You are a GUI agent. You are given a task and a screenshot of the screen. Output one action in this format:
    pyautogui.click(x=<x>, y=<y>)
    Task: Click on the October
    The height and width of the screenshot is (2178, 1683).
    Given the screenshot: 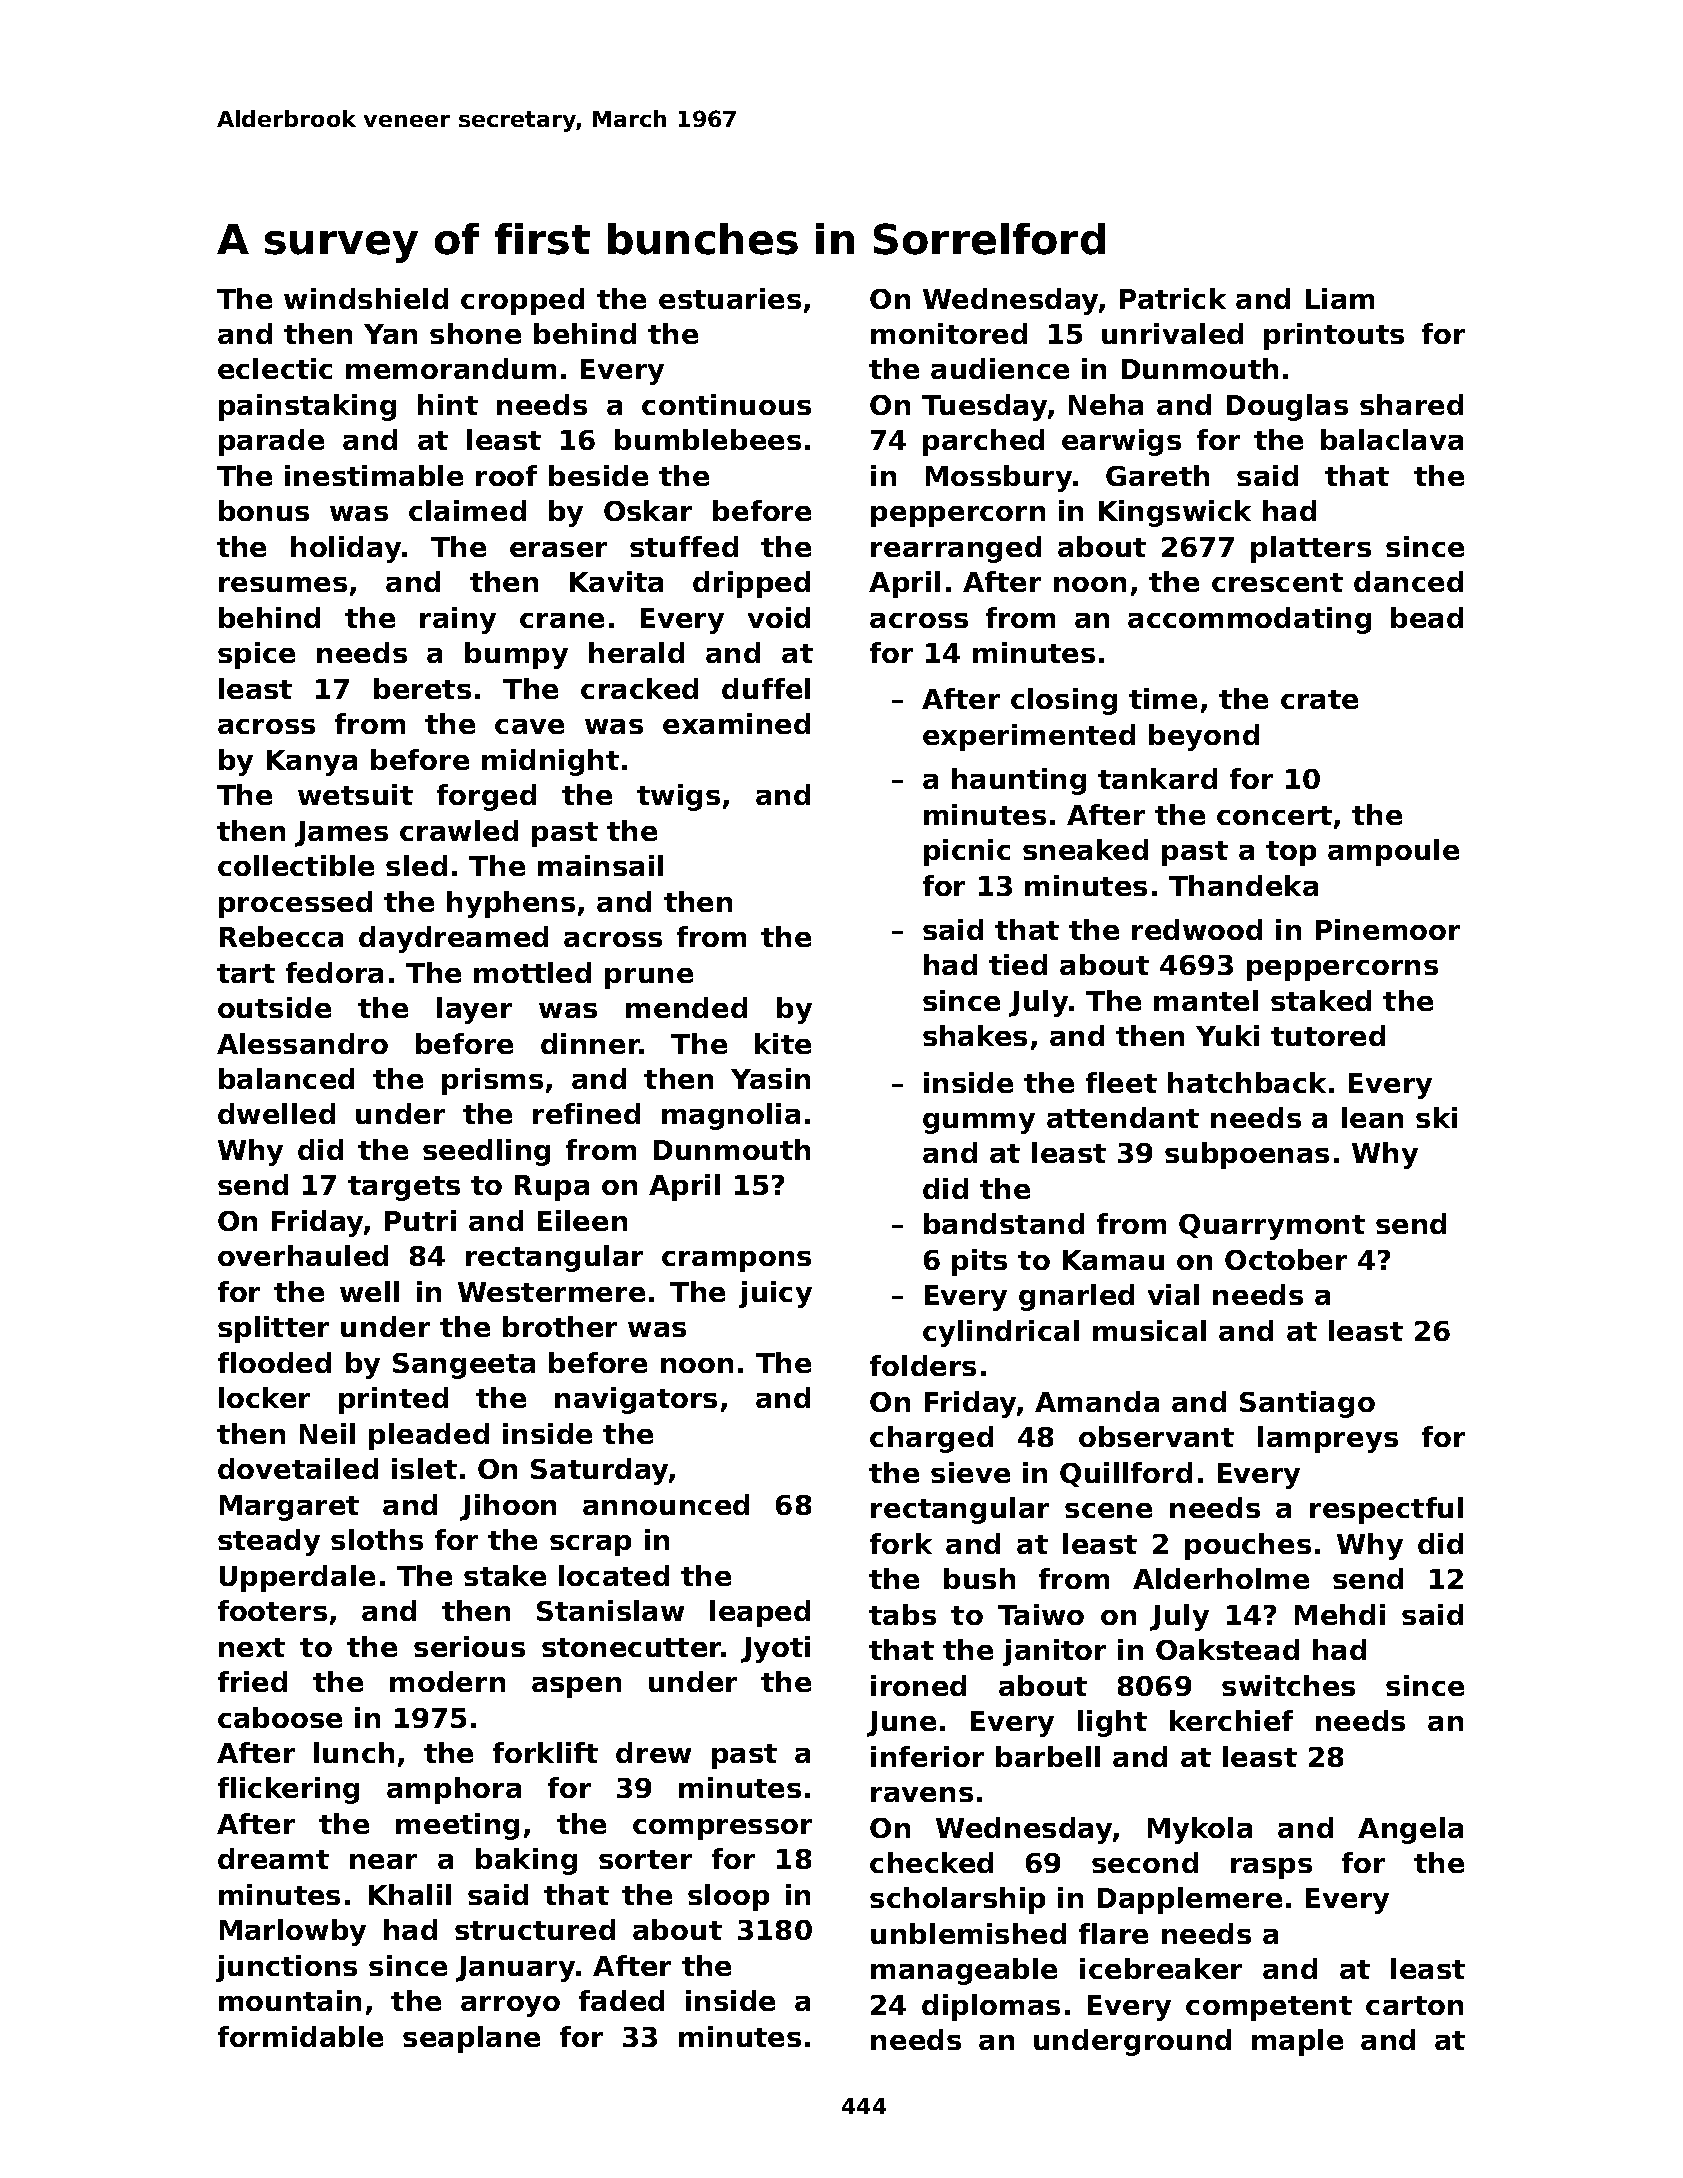 What is the action you would take?
    pyautogui.click(x=1286, y=1259)
